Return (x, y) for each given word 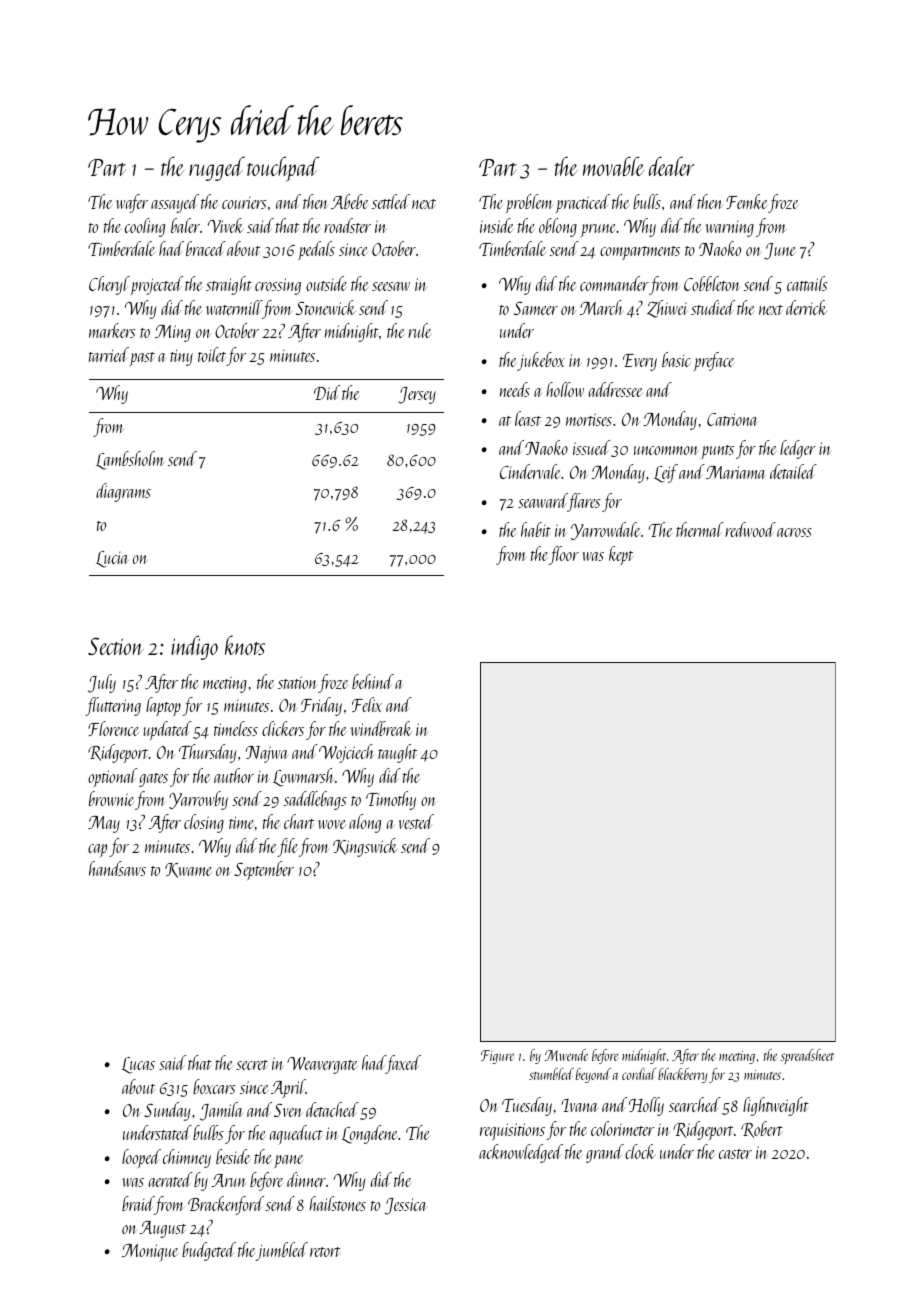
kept (621, 555)
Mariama (736, 472)
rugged (217, 168)
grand (605, 1153)
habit (536, 529)
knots (245, 645)
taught (397, 753)
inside (496, 225)
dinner (306, 1179)
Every (640, 362)
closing (204, 823)
